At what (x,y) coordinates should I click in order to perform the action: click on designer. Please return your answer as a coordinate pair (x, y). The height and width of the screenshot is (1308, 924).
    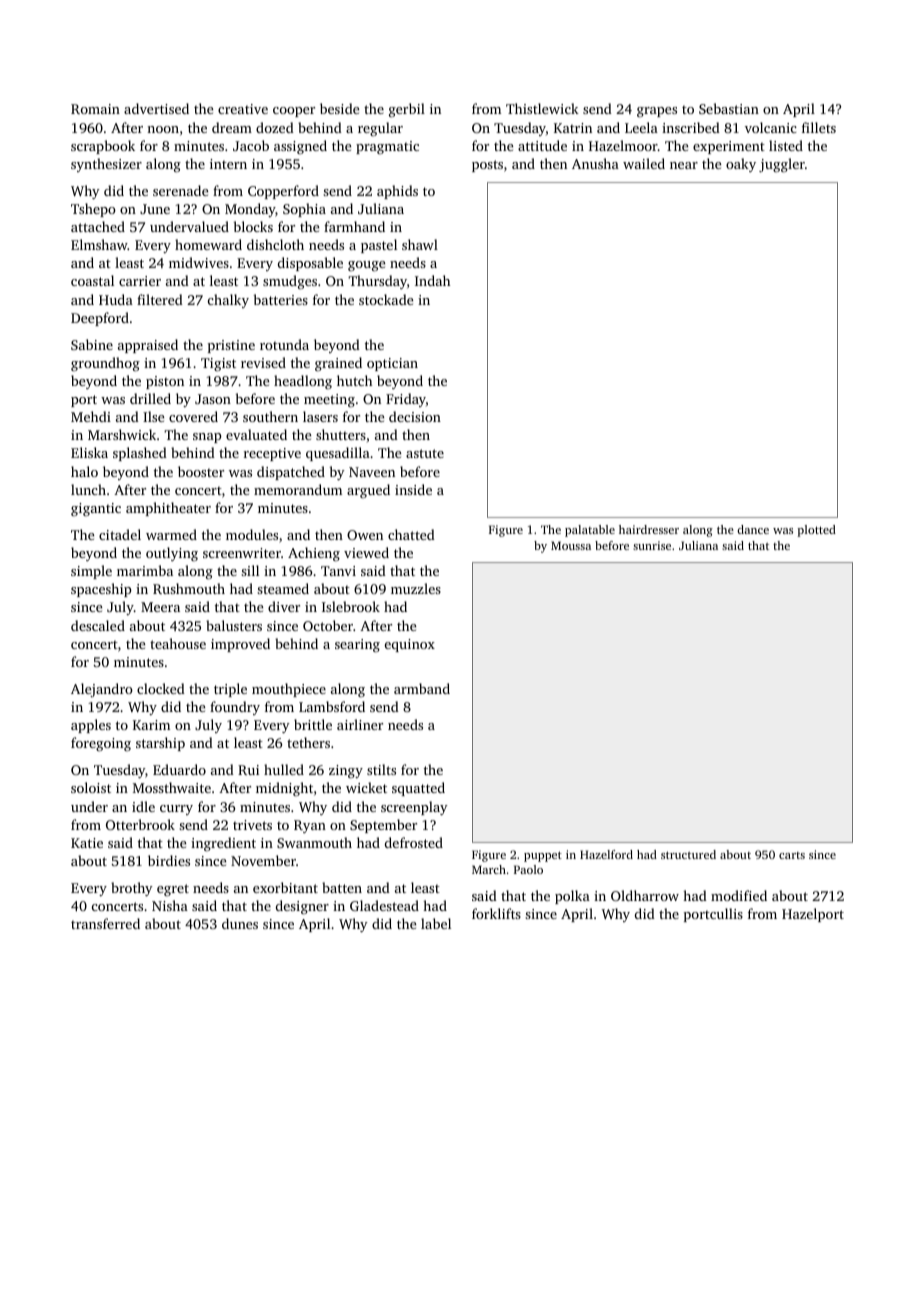
    Looking at the image, I should click on (302, 907).
